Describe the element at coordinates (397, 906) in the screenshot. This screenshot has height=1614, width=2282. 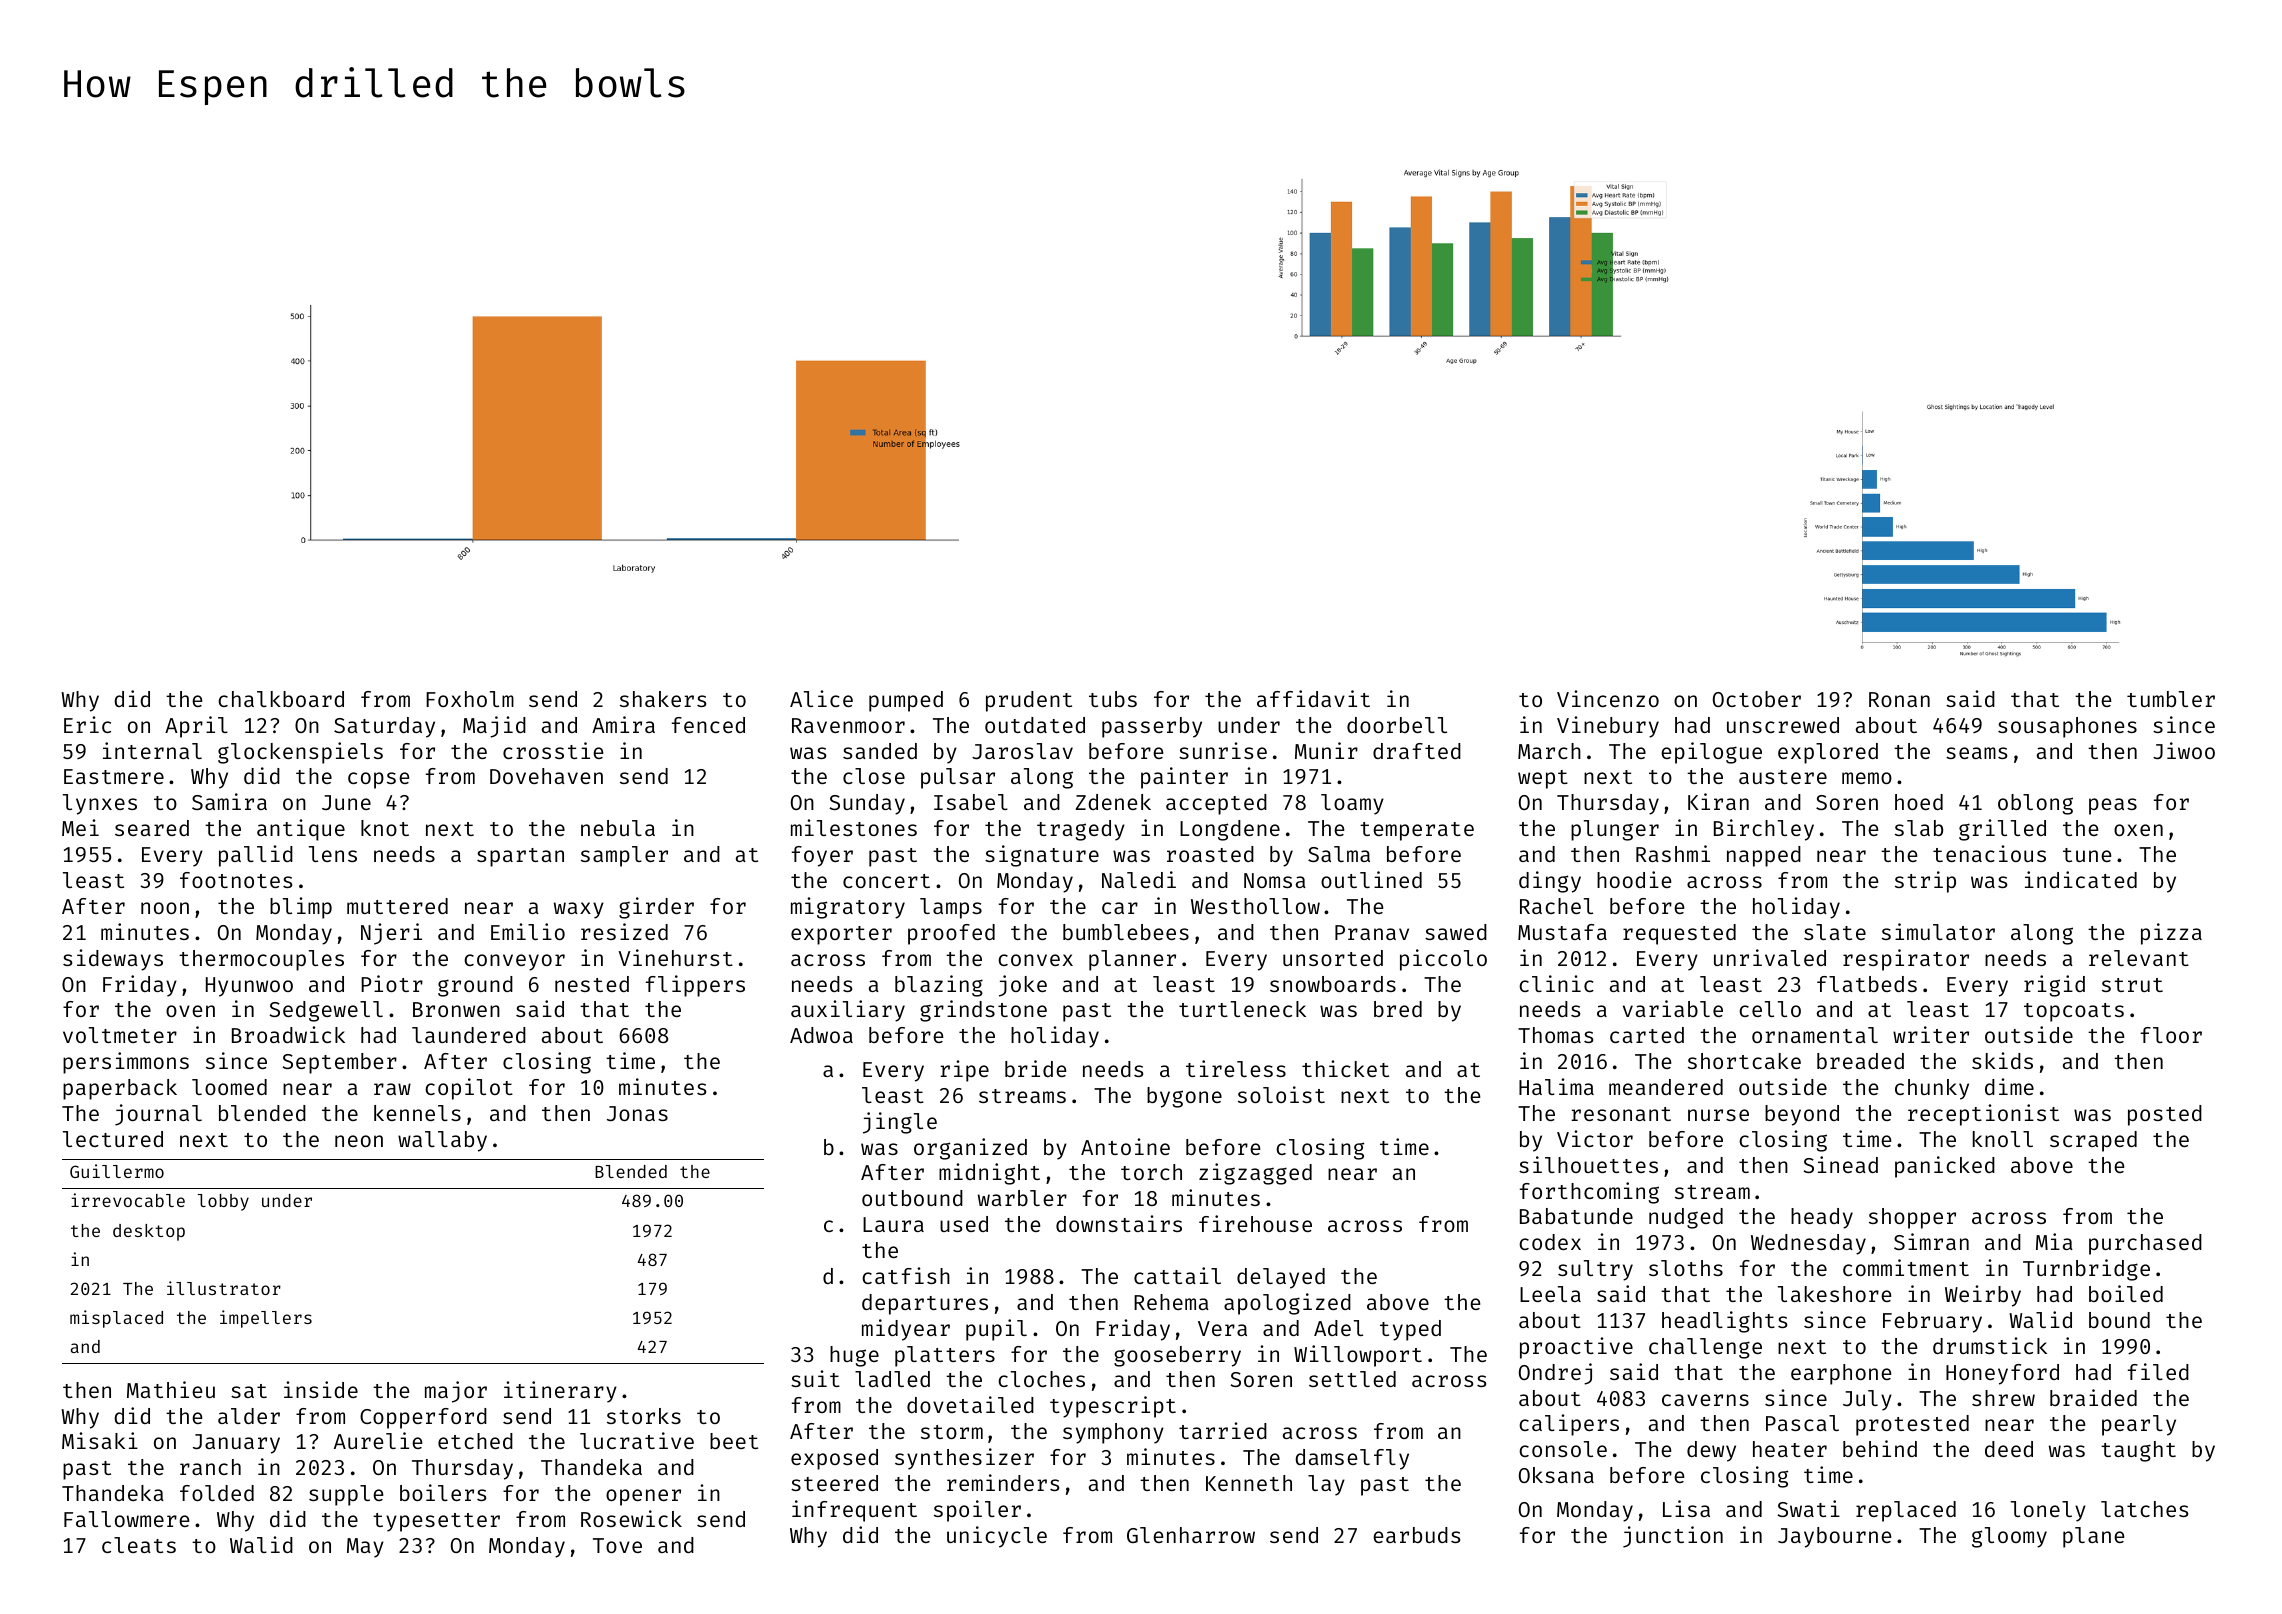
I see `muttered` at that location.
